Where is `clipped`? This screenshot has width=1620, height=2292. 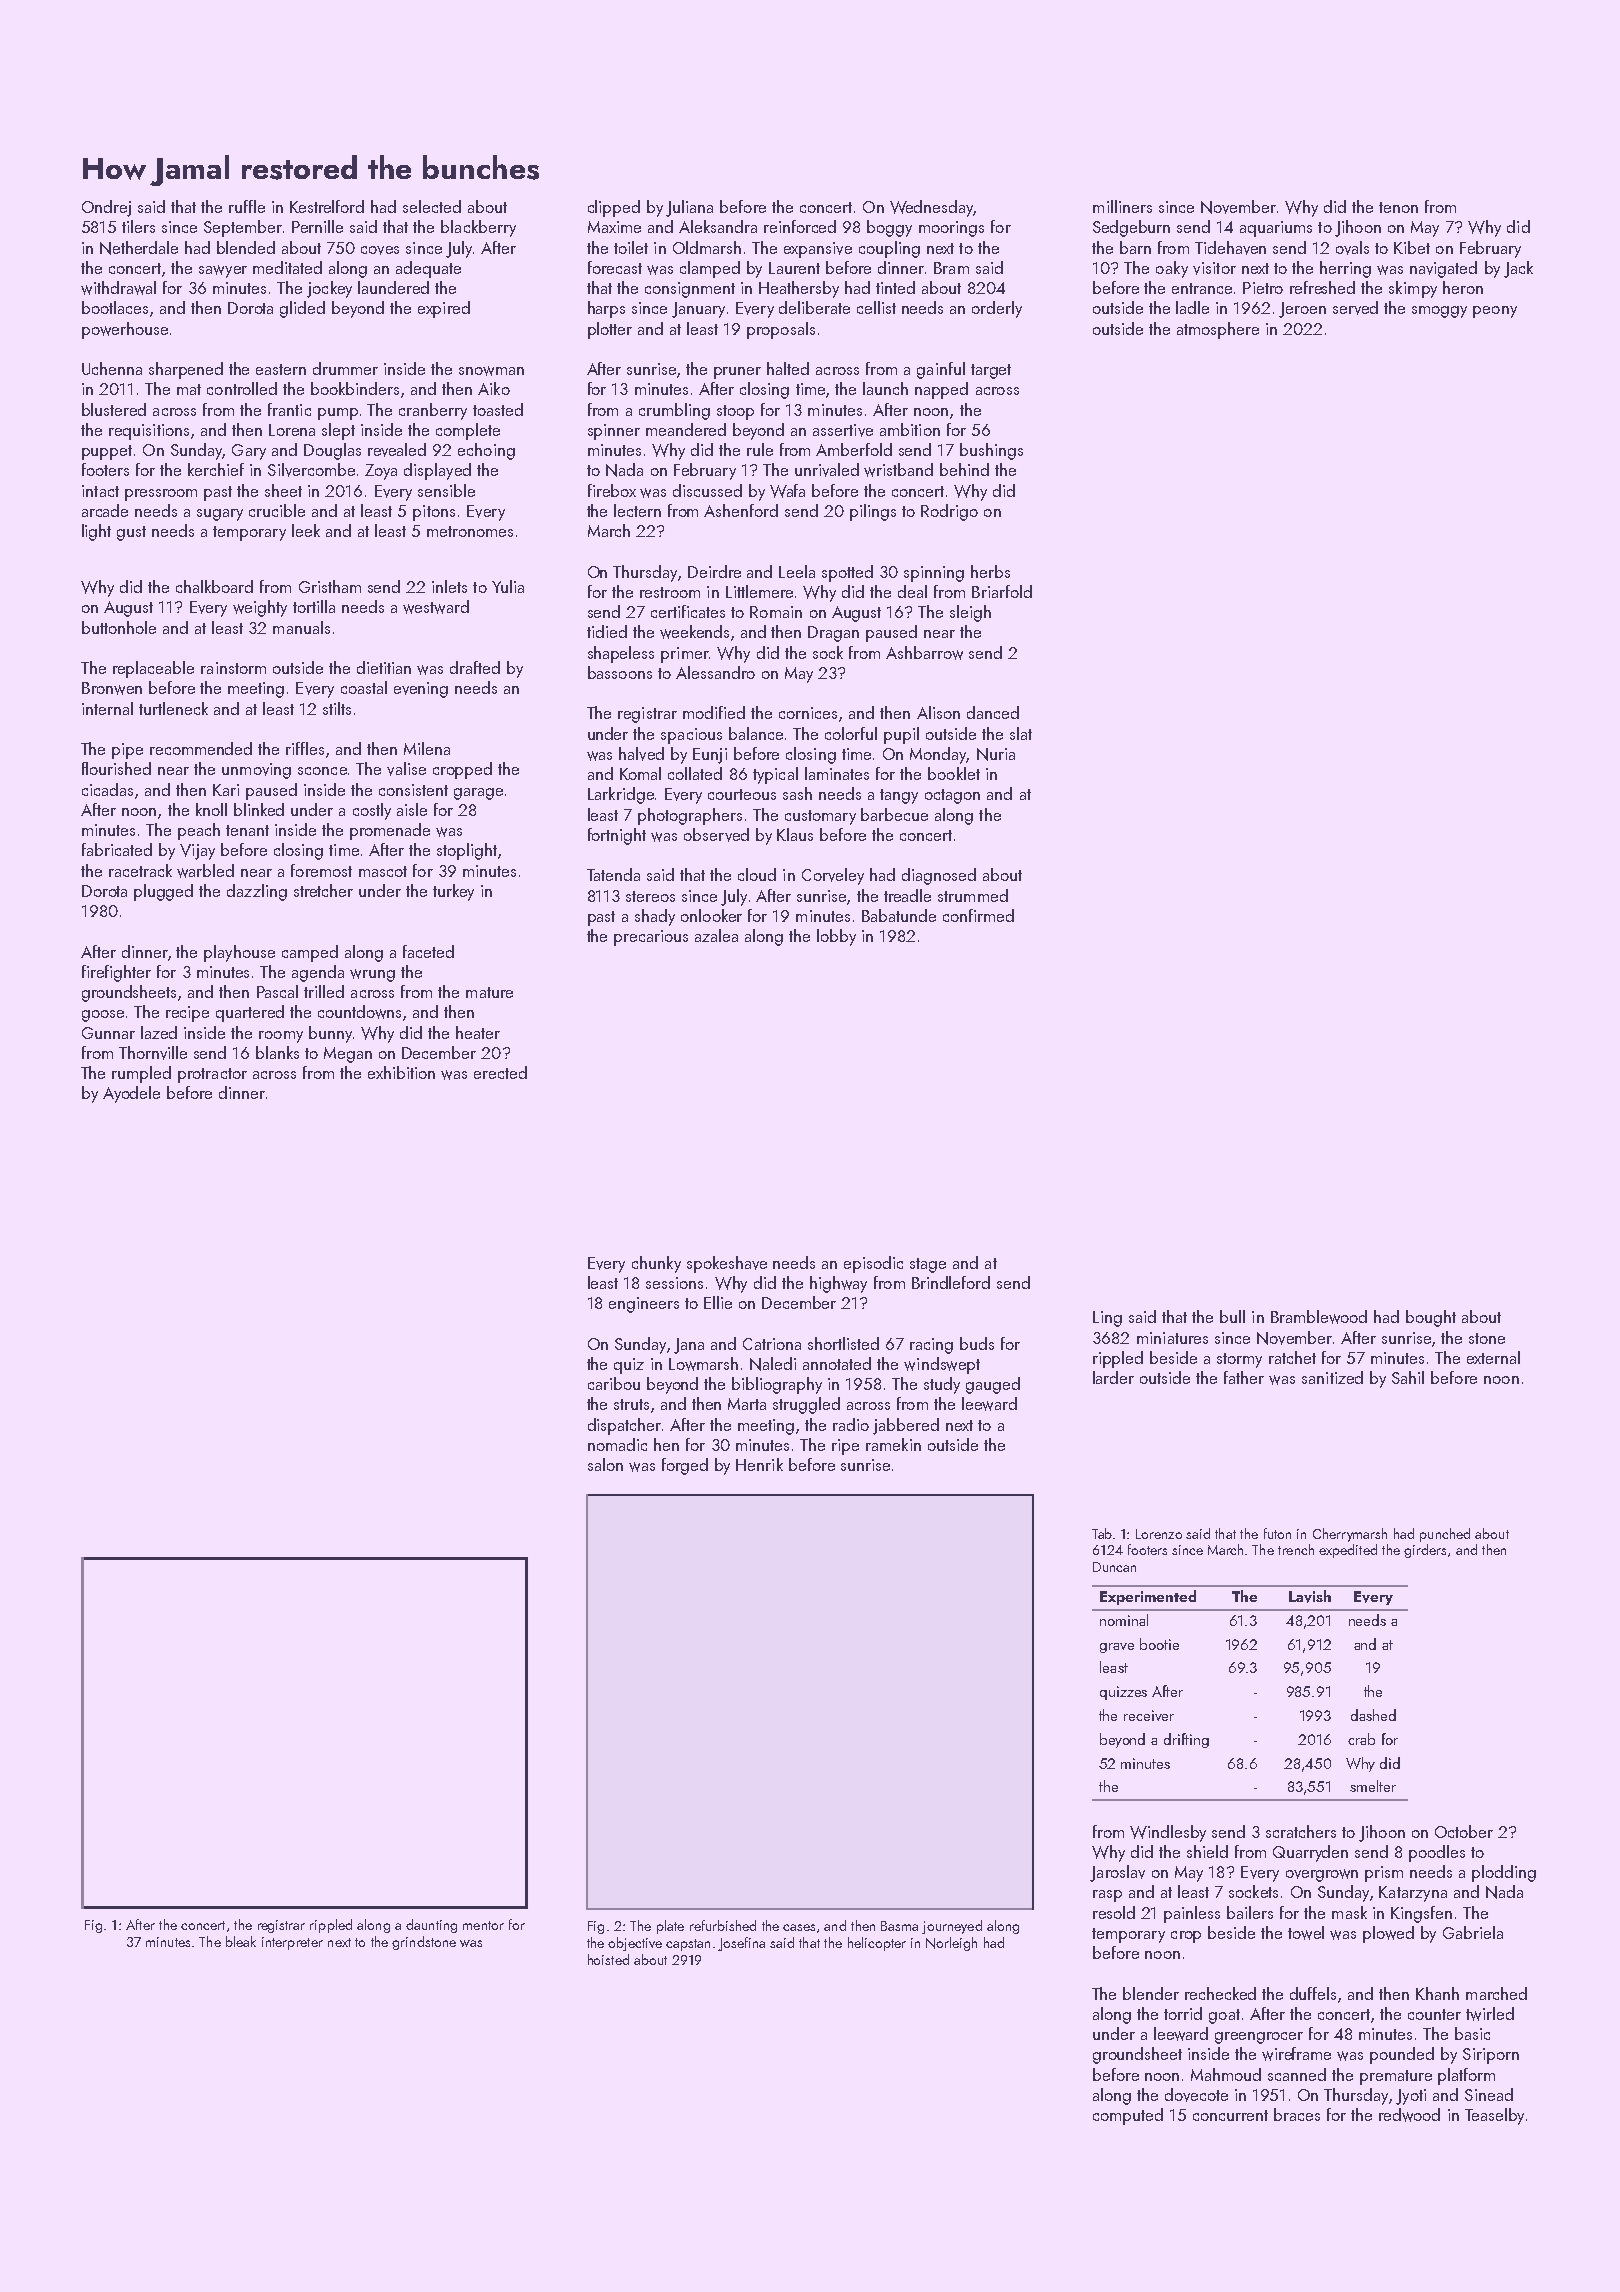 clipped is located at coordinates (614, 208).
